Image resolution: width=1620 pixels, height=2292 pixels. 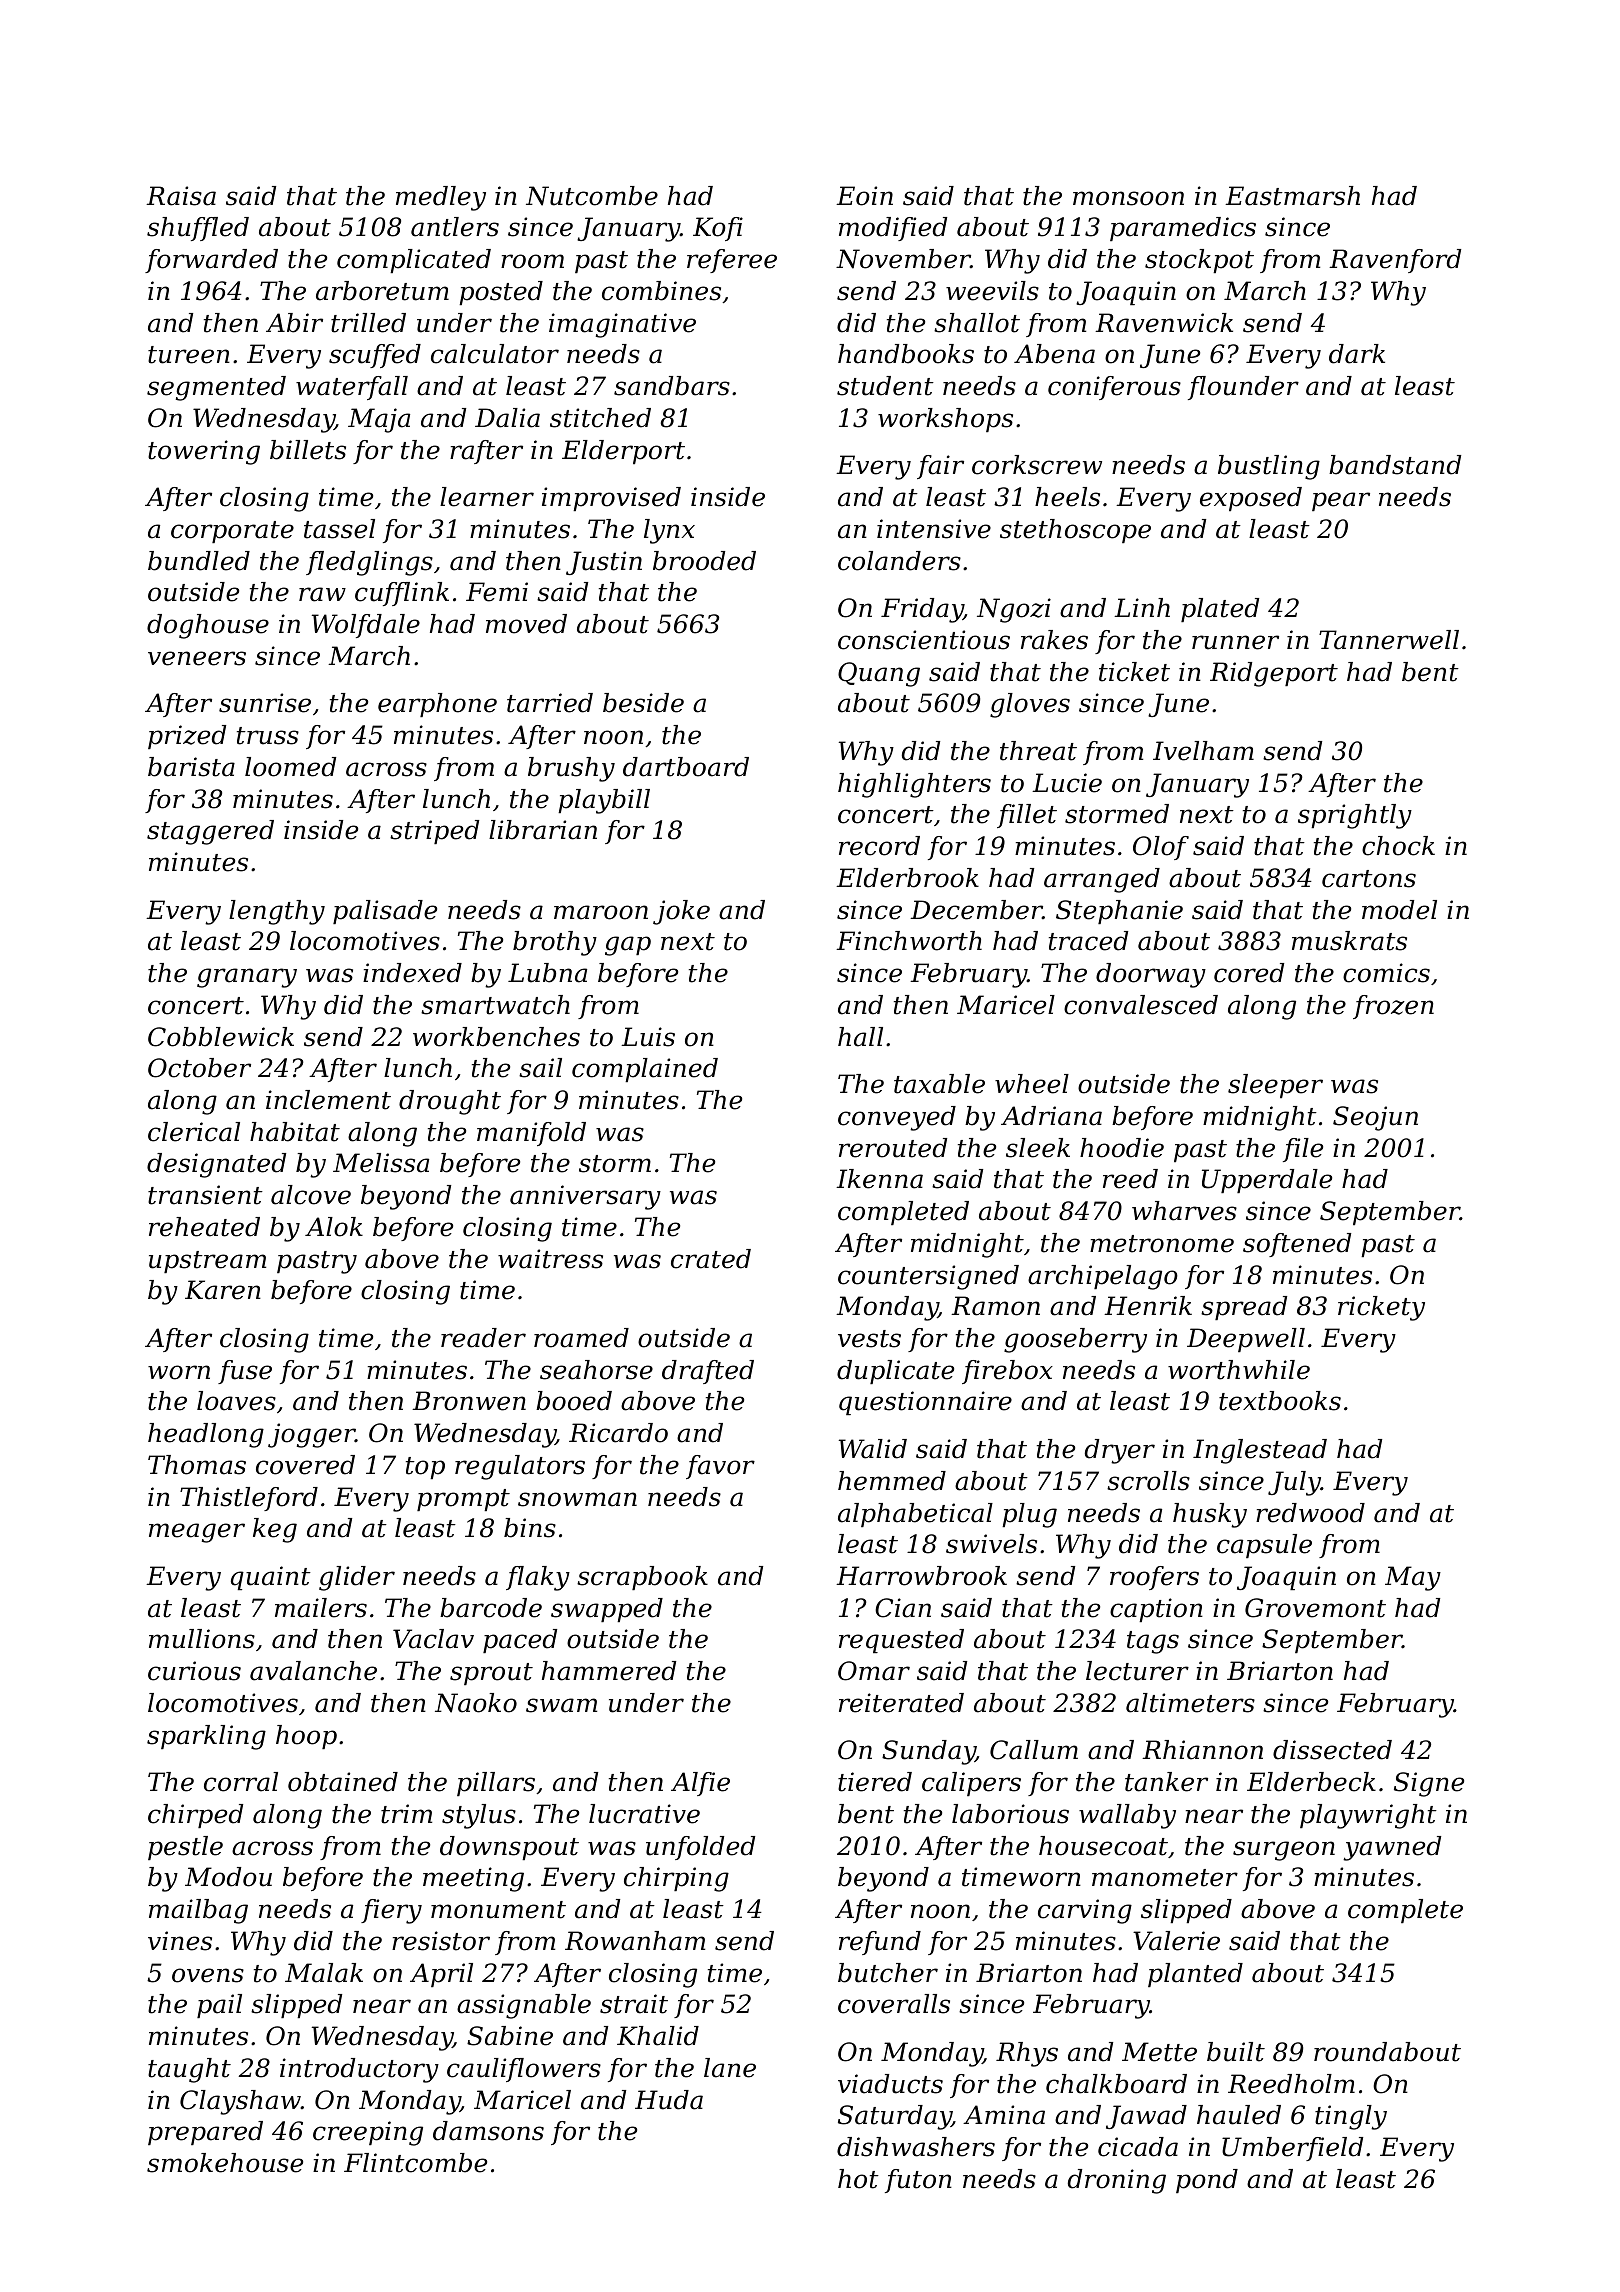 I want to click on paramedics, so click(x=1183, y=229).
